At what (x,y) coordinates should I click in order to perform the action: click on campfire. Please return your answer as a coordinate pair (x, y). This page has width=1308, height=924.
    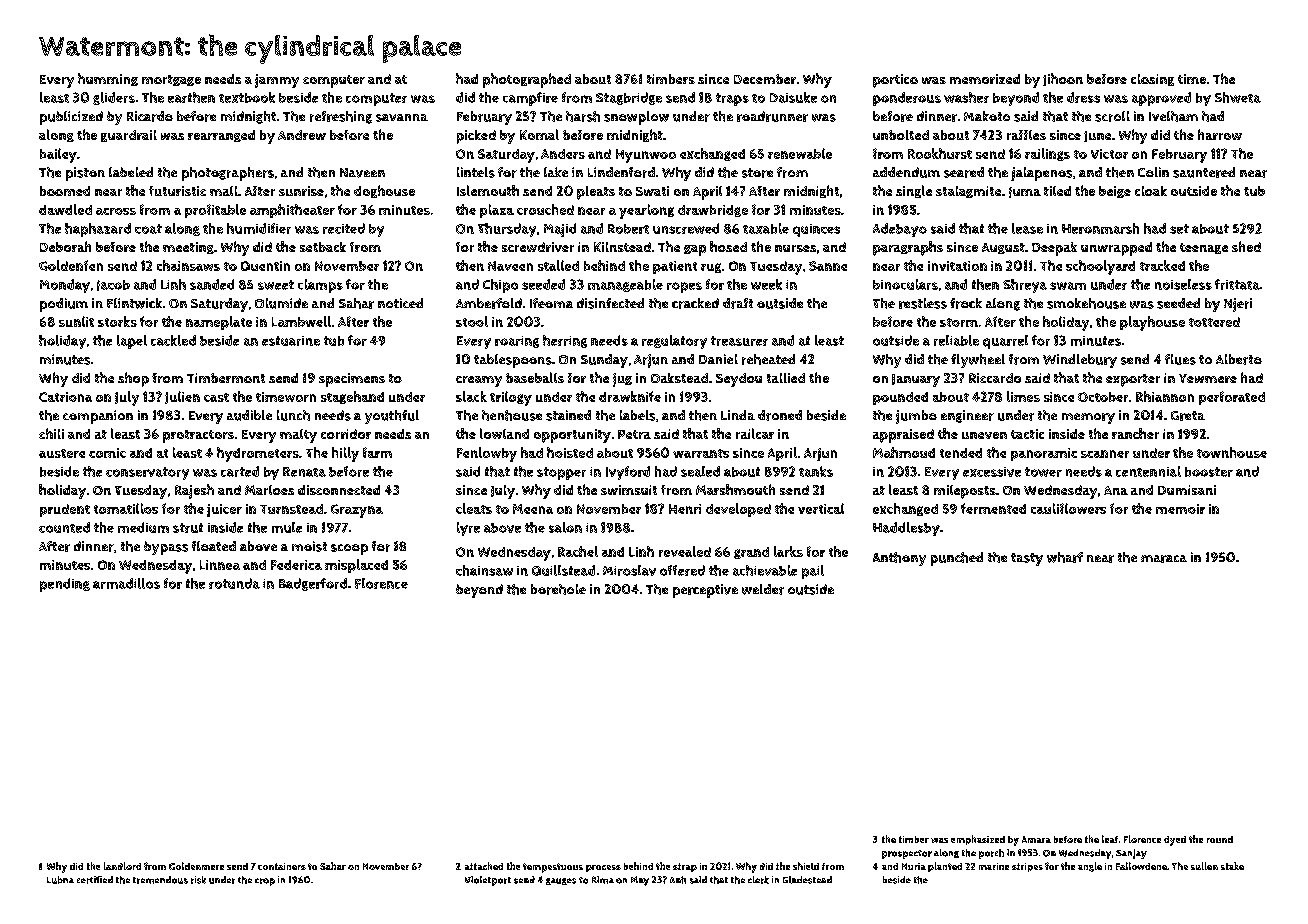
    Looking at the image, I should click on (530, 99).
